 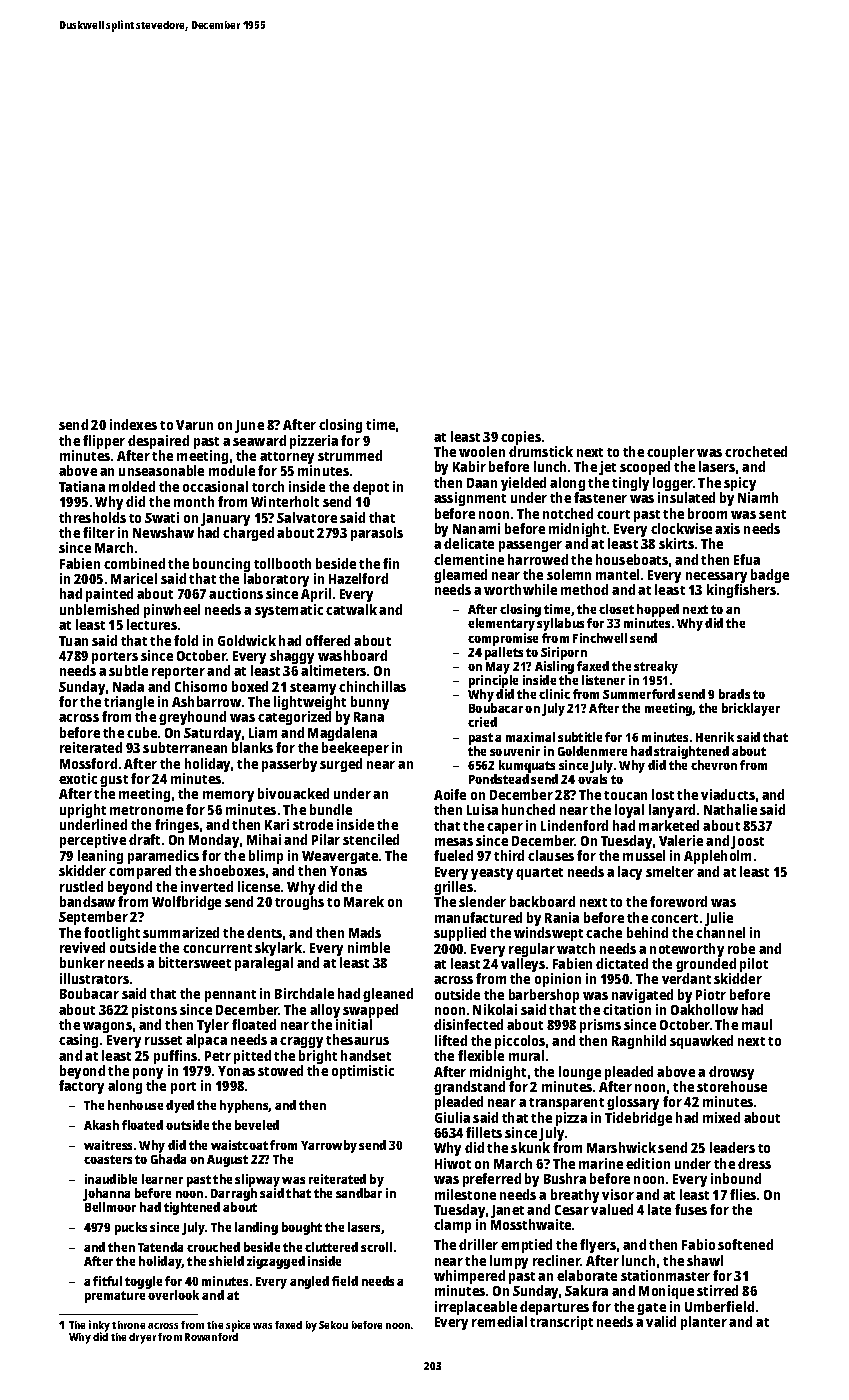 What do you see at coordinates (499, 1321) in the screenshot?
I see `remedial` at bounding box center [499, 1321].
